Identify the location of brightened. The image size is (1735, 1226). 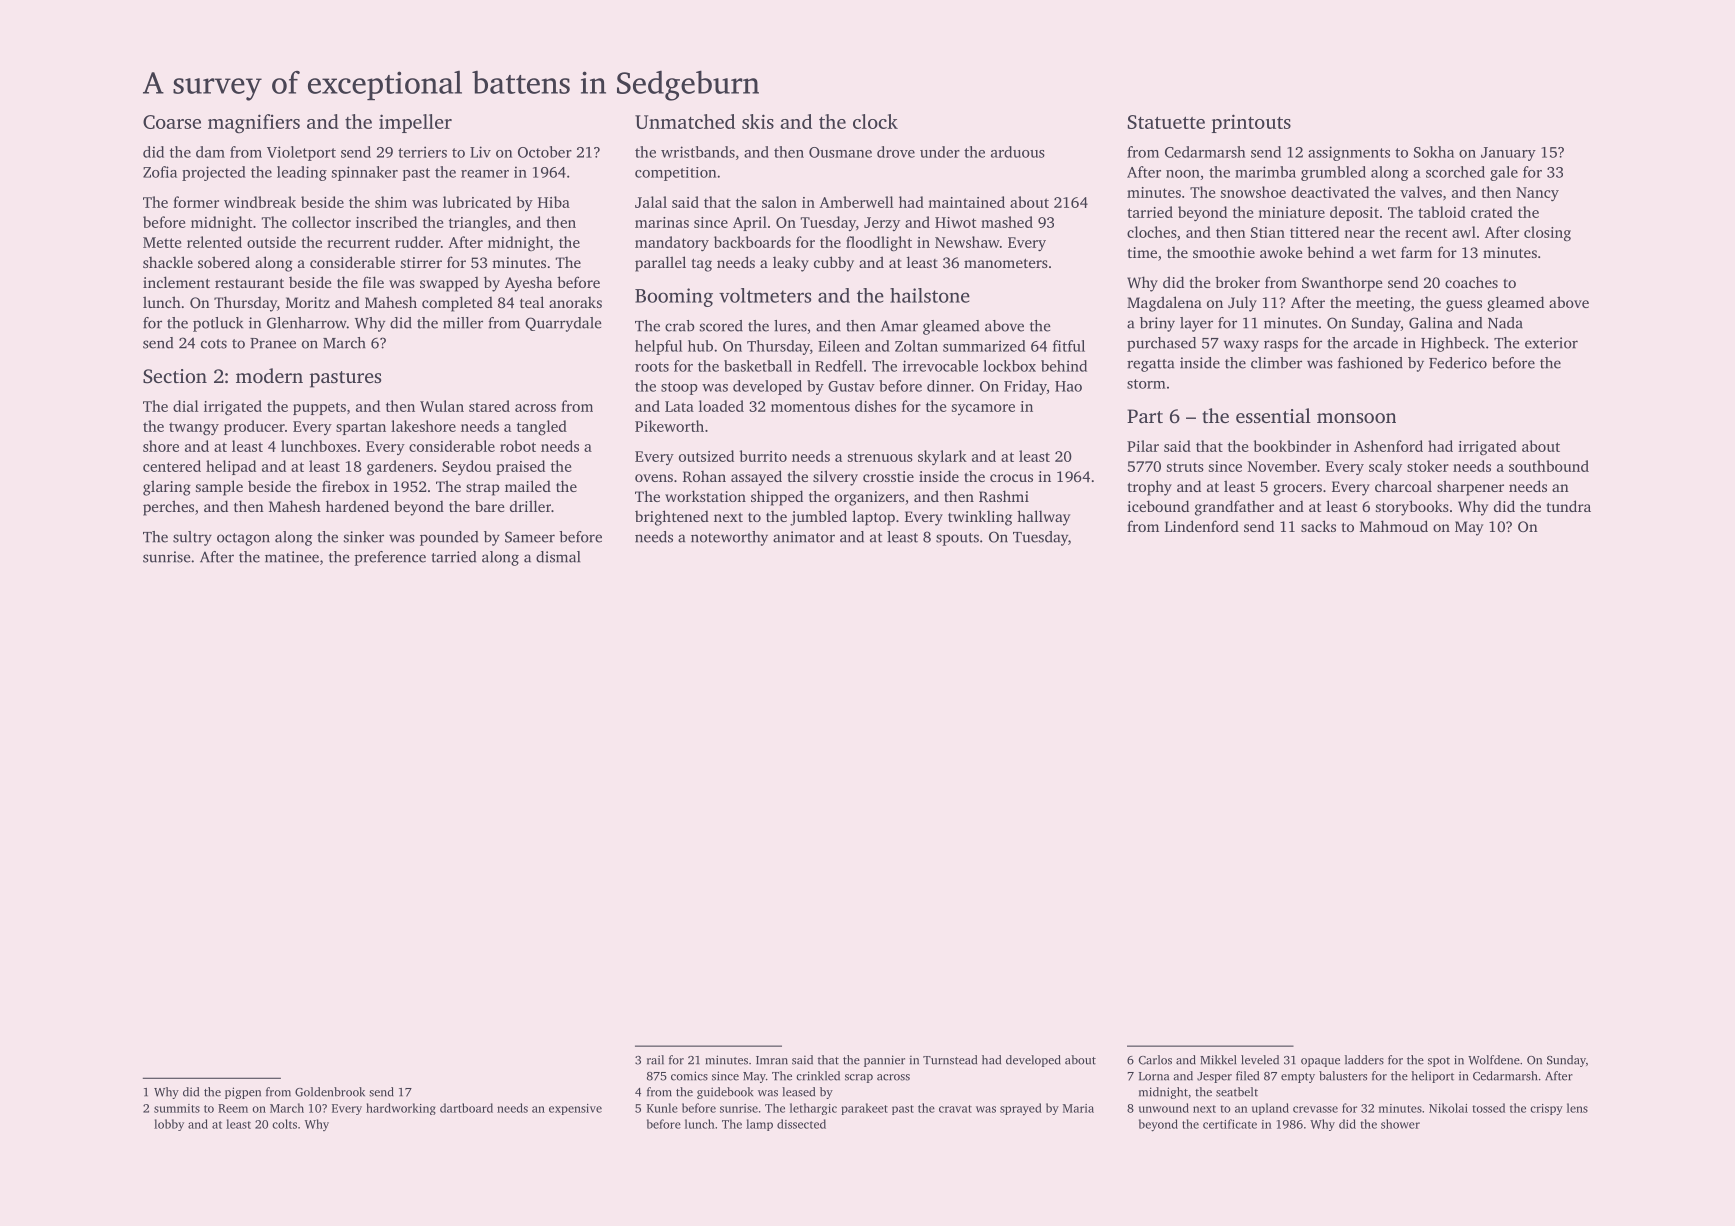
(672, 518).
